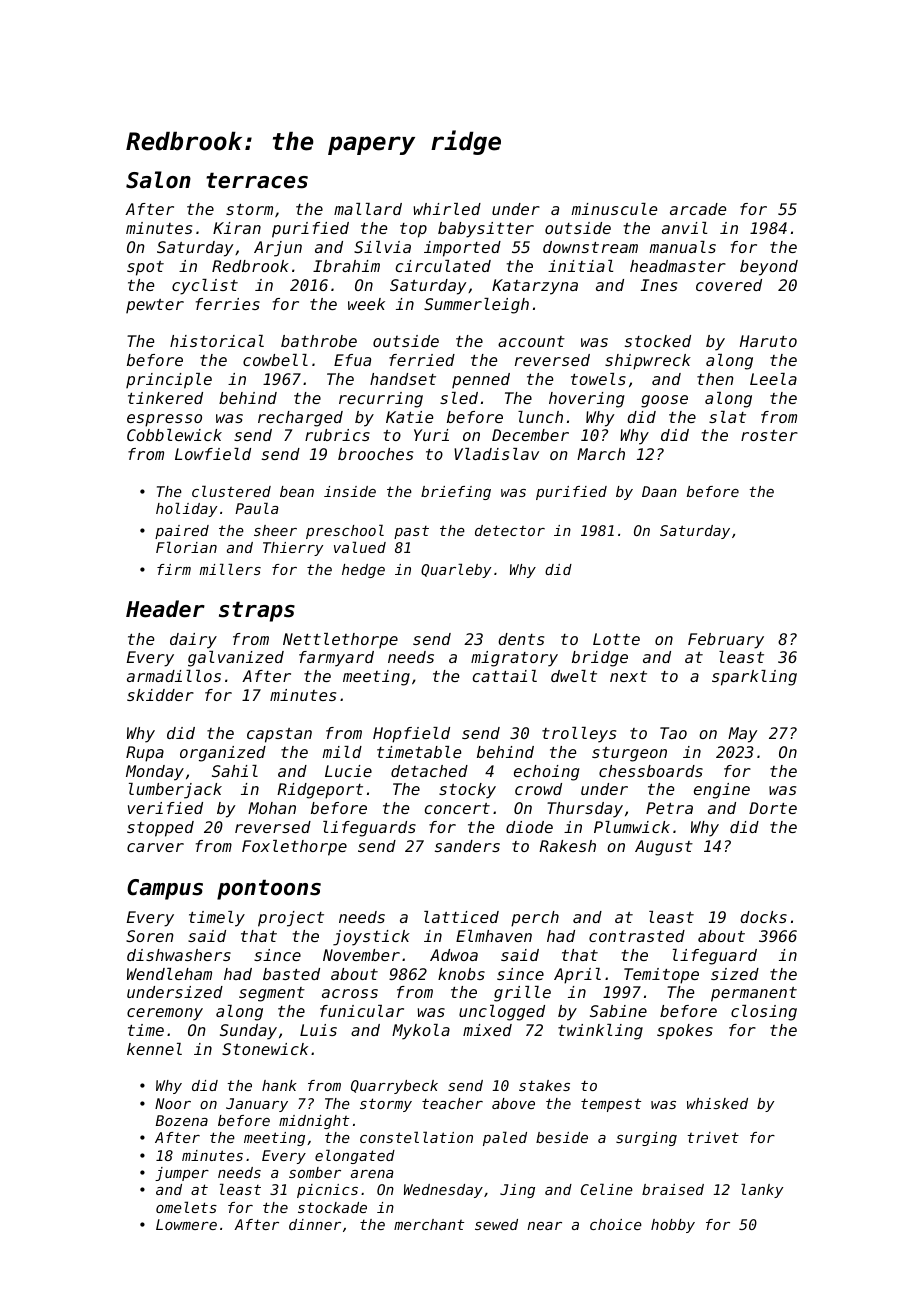  I want to click on Mykola, so click(421, 1032).
